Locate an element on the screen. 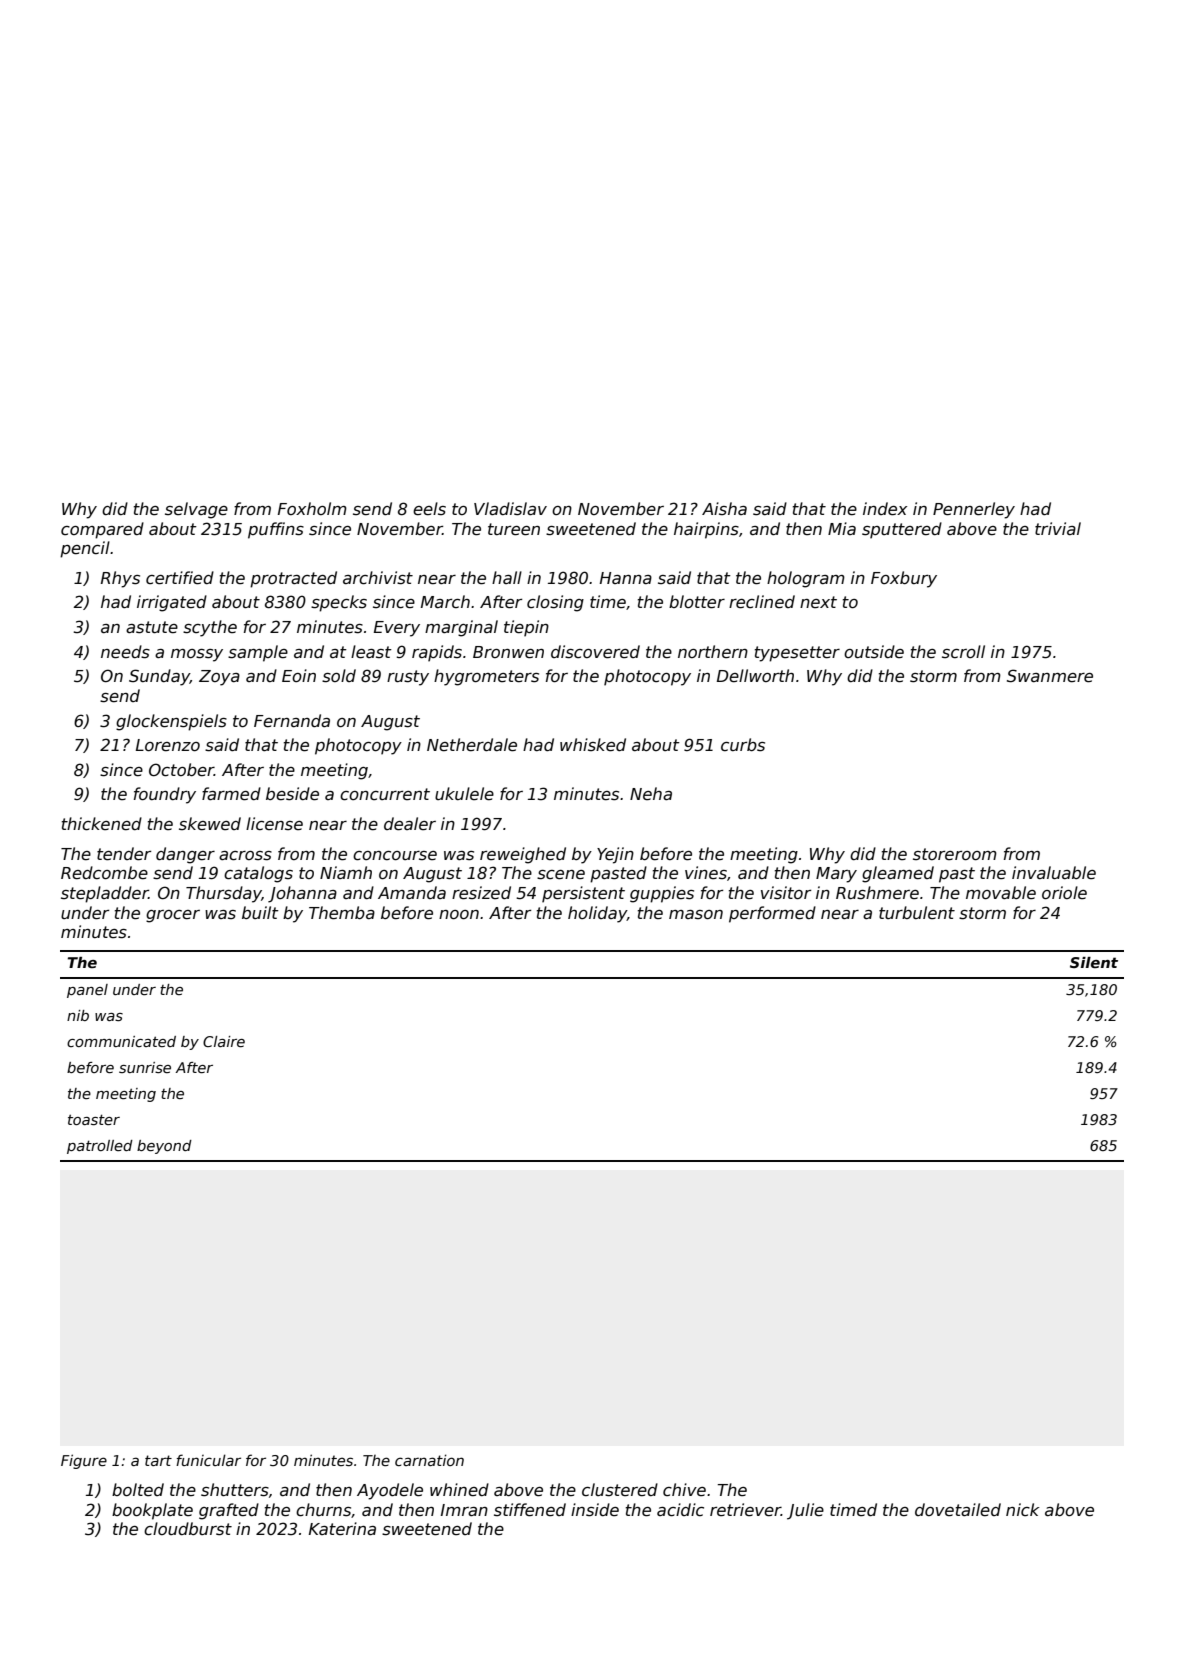 The image size is (1185, 1675). Vladislav is located at coordinates (510, 509).
